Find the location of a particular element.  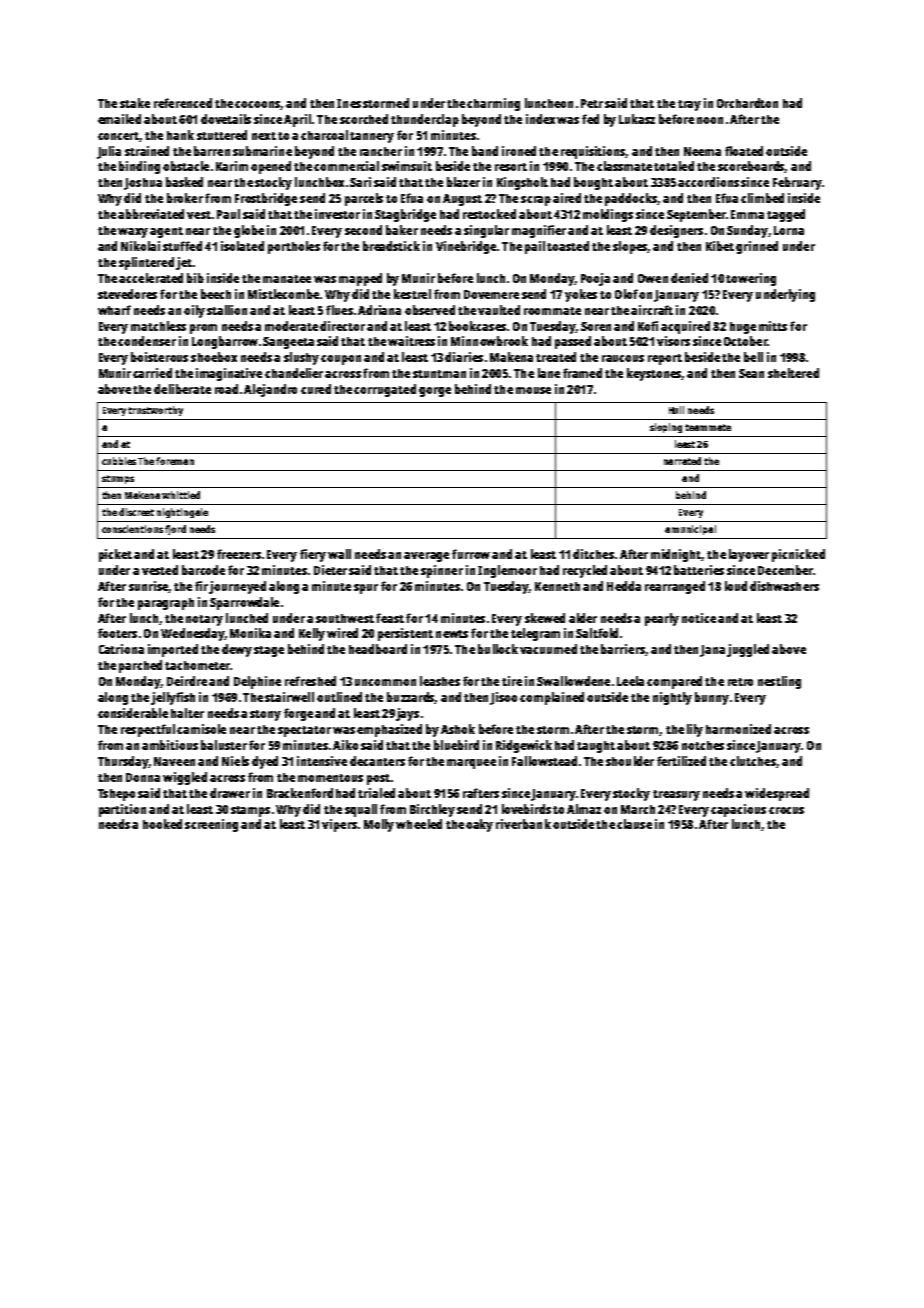

capacious is located at coordinates (738, 810).
